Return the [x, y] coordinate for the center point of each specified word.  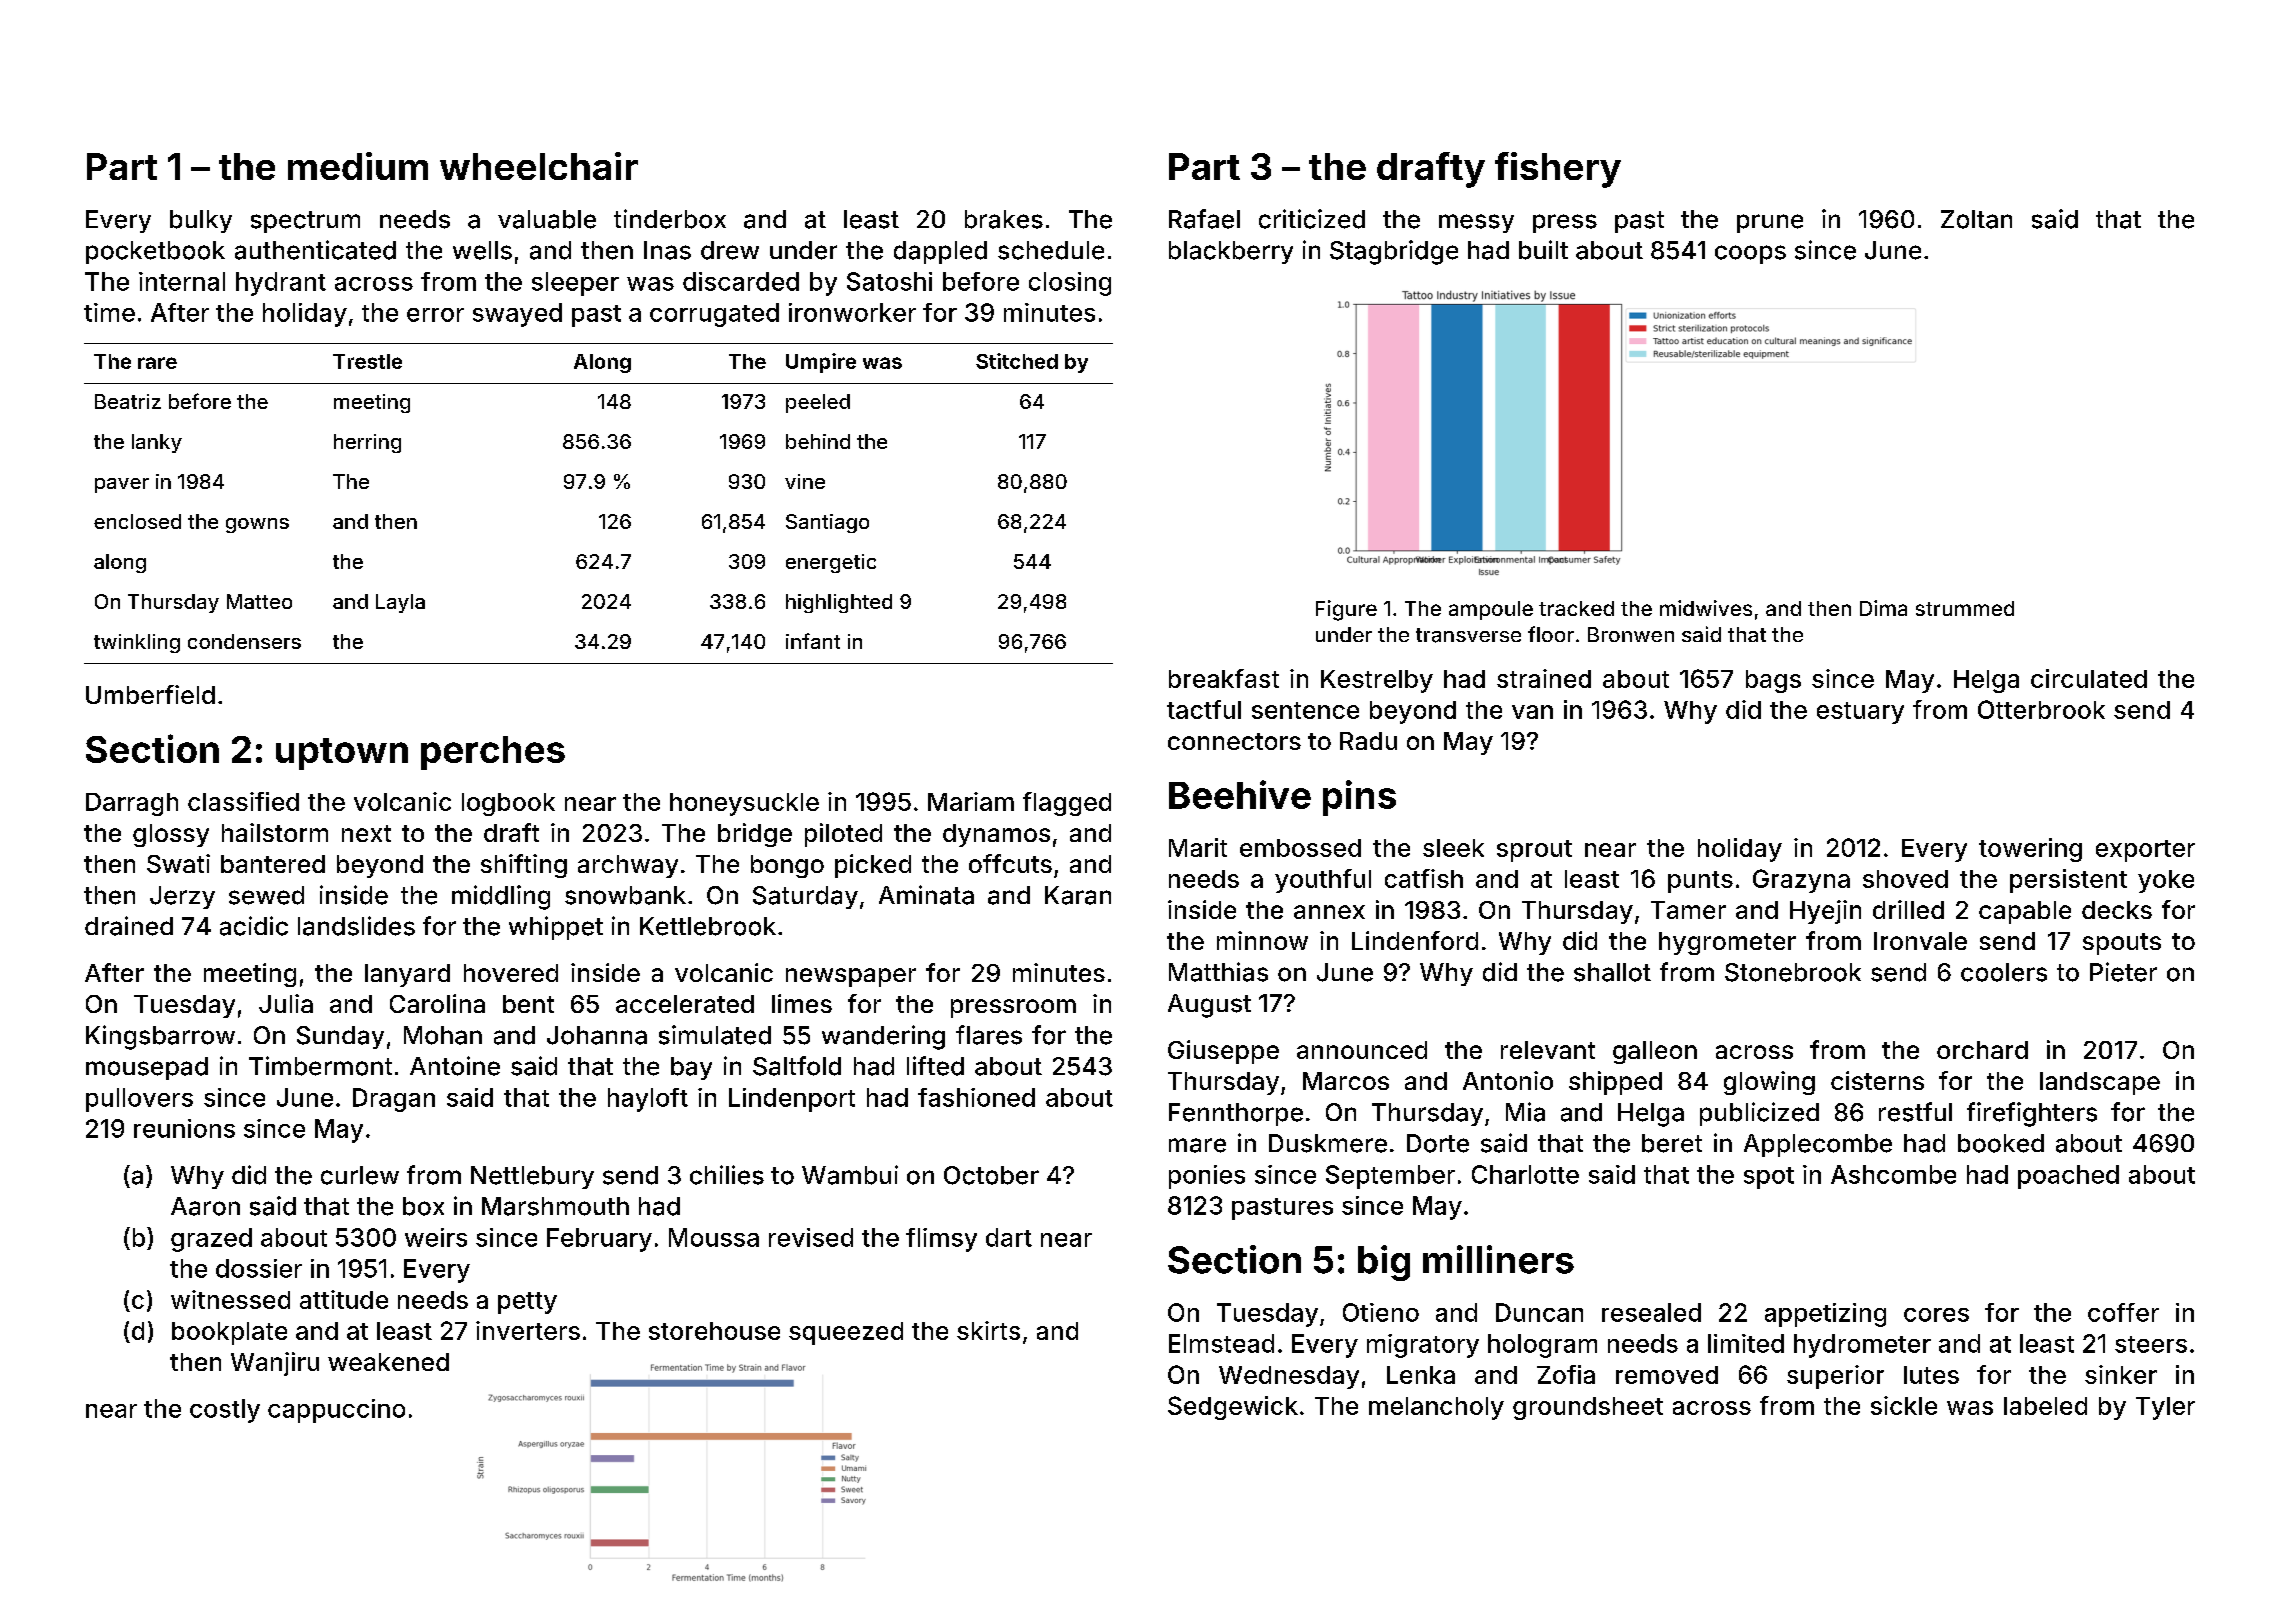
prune [1770, 223]
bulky [201, 221]
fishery [1558, 170]
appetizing [1825, 1315]
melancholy [1436, 1408]
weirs [436, 1237]
